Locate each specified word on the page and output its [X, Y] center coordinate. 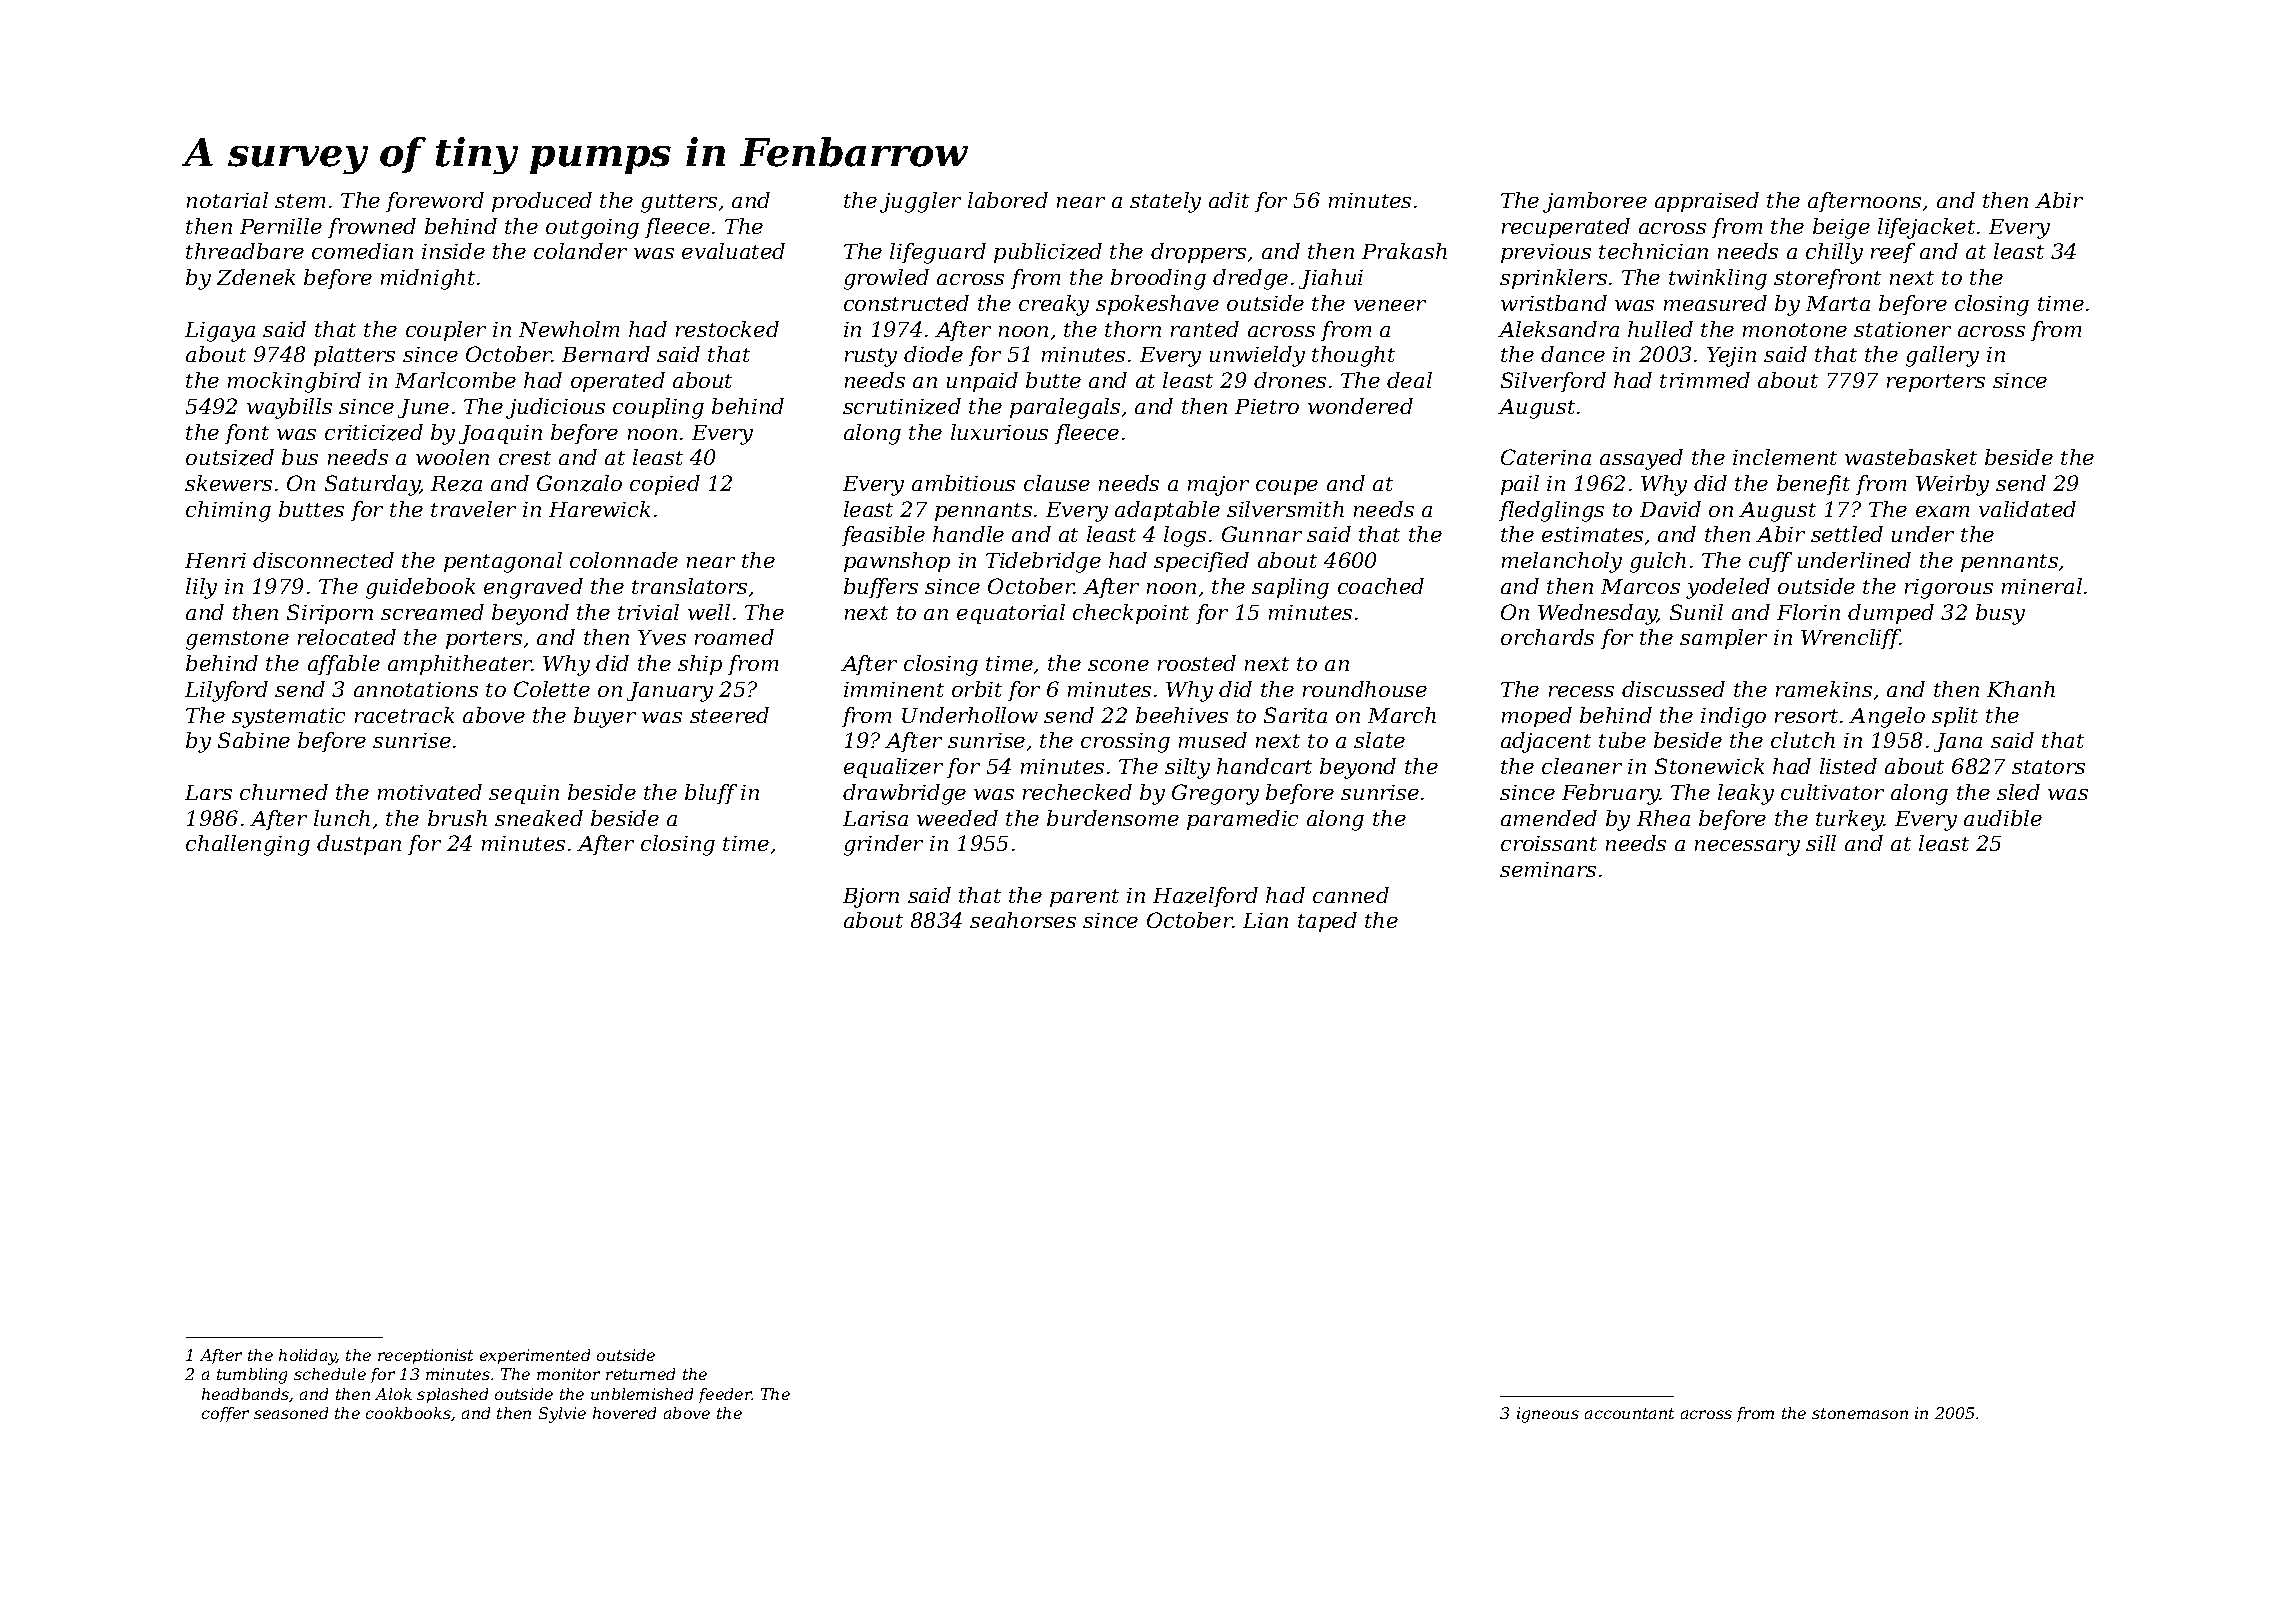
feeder [725, 1395]
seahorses [1023, 920]
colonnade [624, 560]
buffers [881, 588]
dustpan [359, 845]
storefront [1827, 279]
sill [1821, 843]
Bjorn [871, 898]
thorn [1133, 329]
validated [2027, 509]
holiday [308, 1357]
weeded [957, 818]
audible [2003, 818]
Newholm [569, 329]
